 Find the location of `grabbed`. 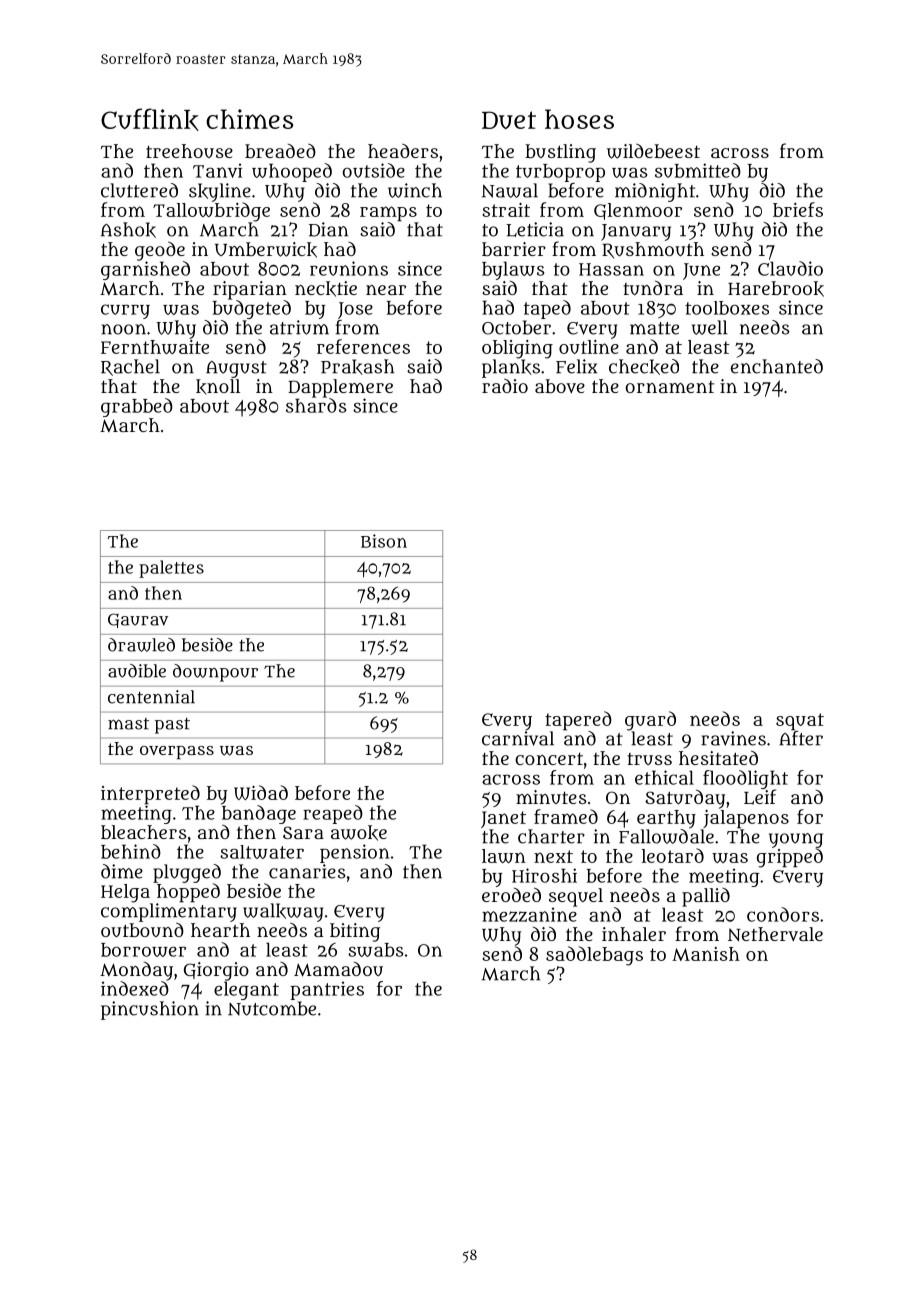

grabbed is located at coordinates (137, 407).
